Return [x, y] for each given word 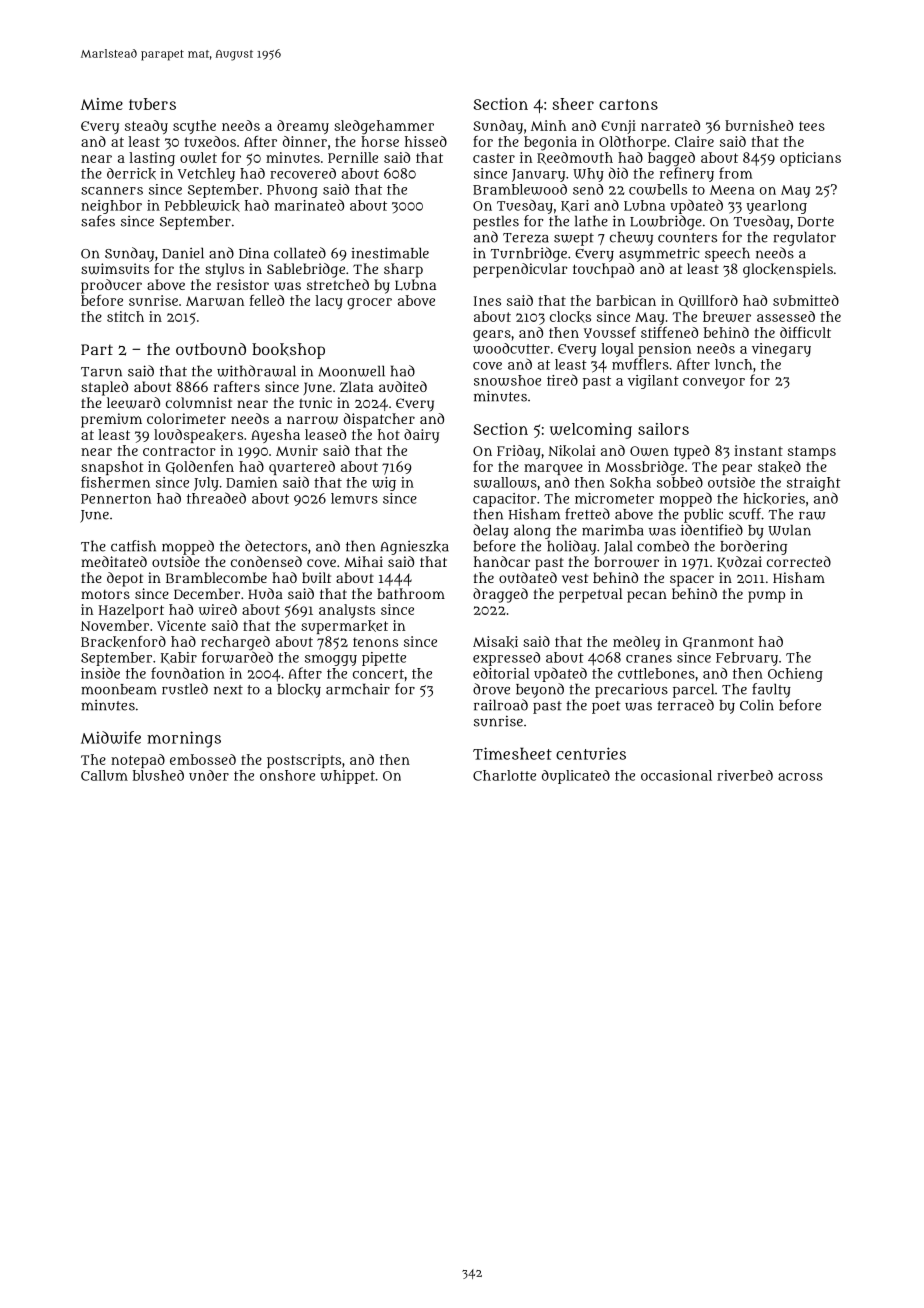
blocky [299, 690]
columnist [199, 402]
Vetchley [206, 175]
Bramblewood [520, 189]
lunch [733, 364]
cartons [628, 104]
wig [384, 484]
